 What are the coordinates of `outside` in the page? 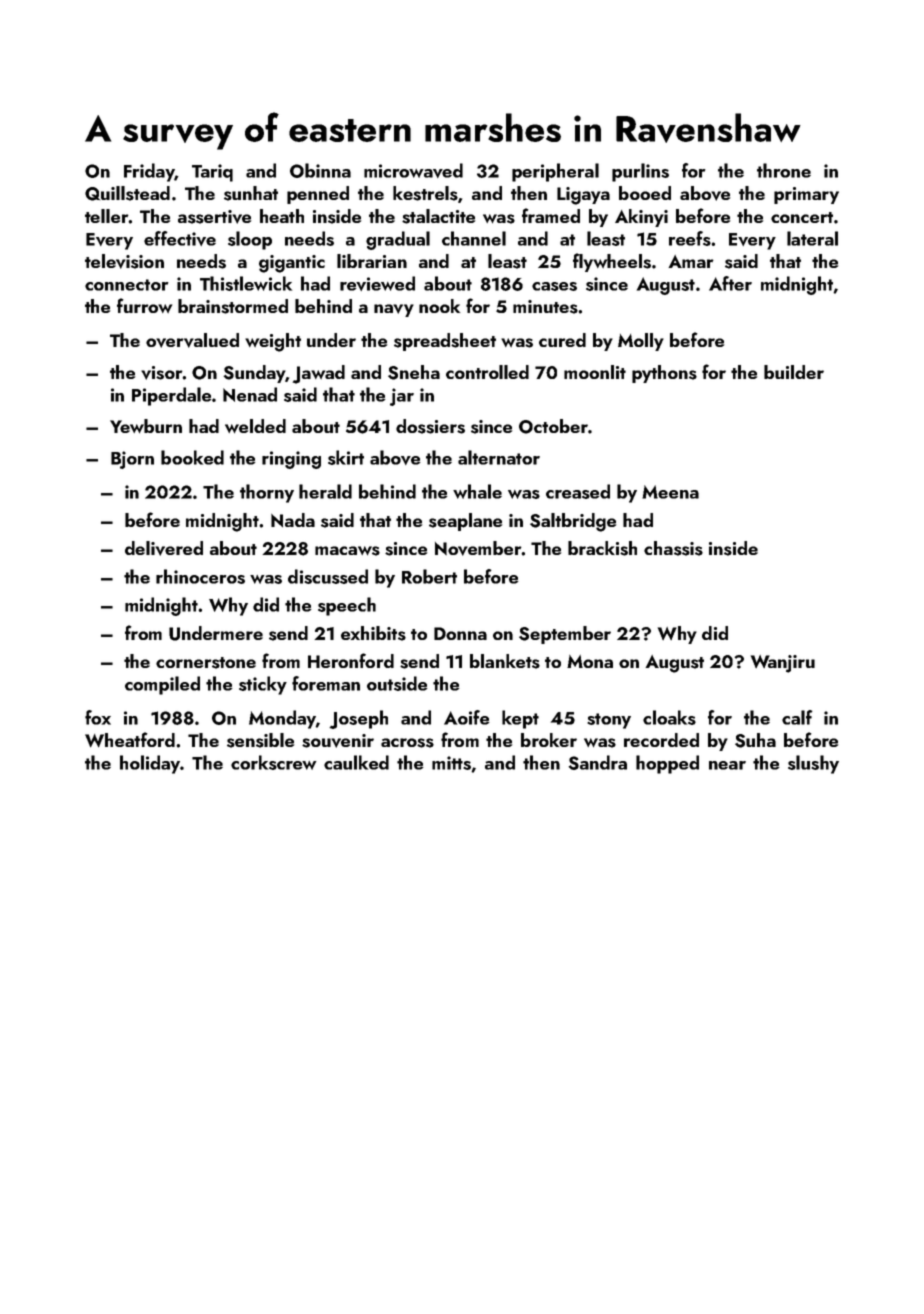 It's located at (397, 683).
